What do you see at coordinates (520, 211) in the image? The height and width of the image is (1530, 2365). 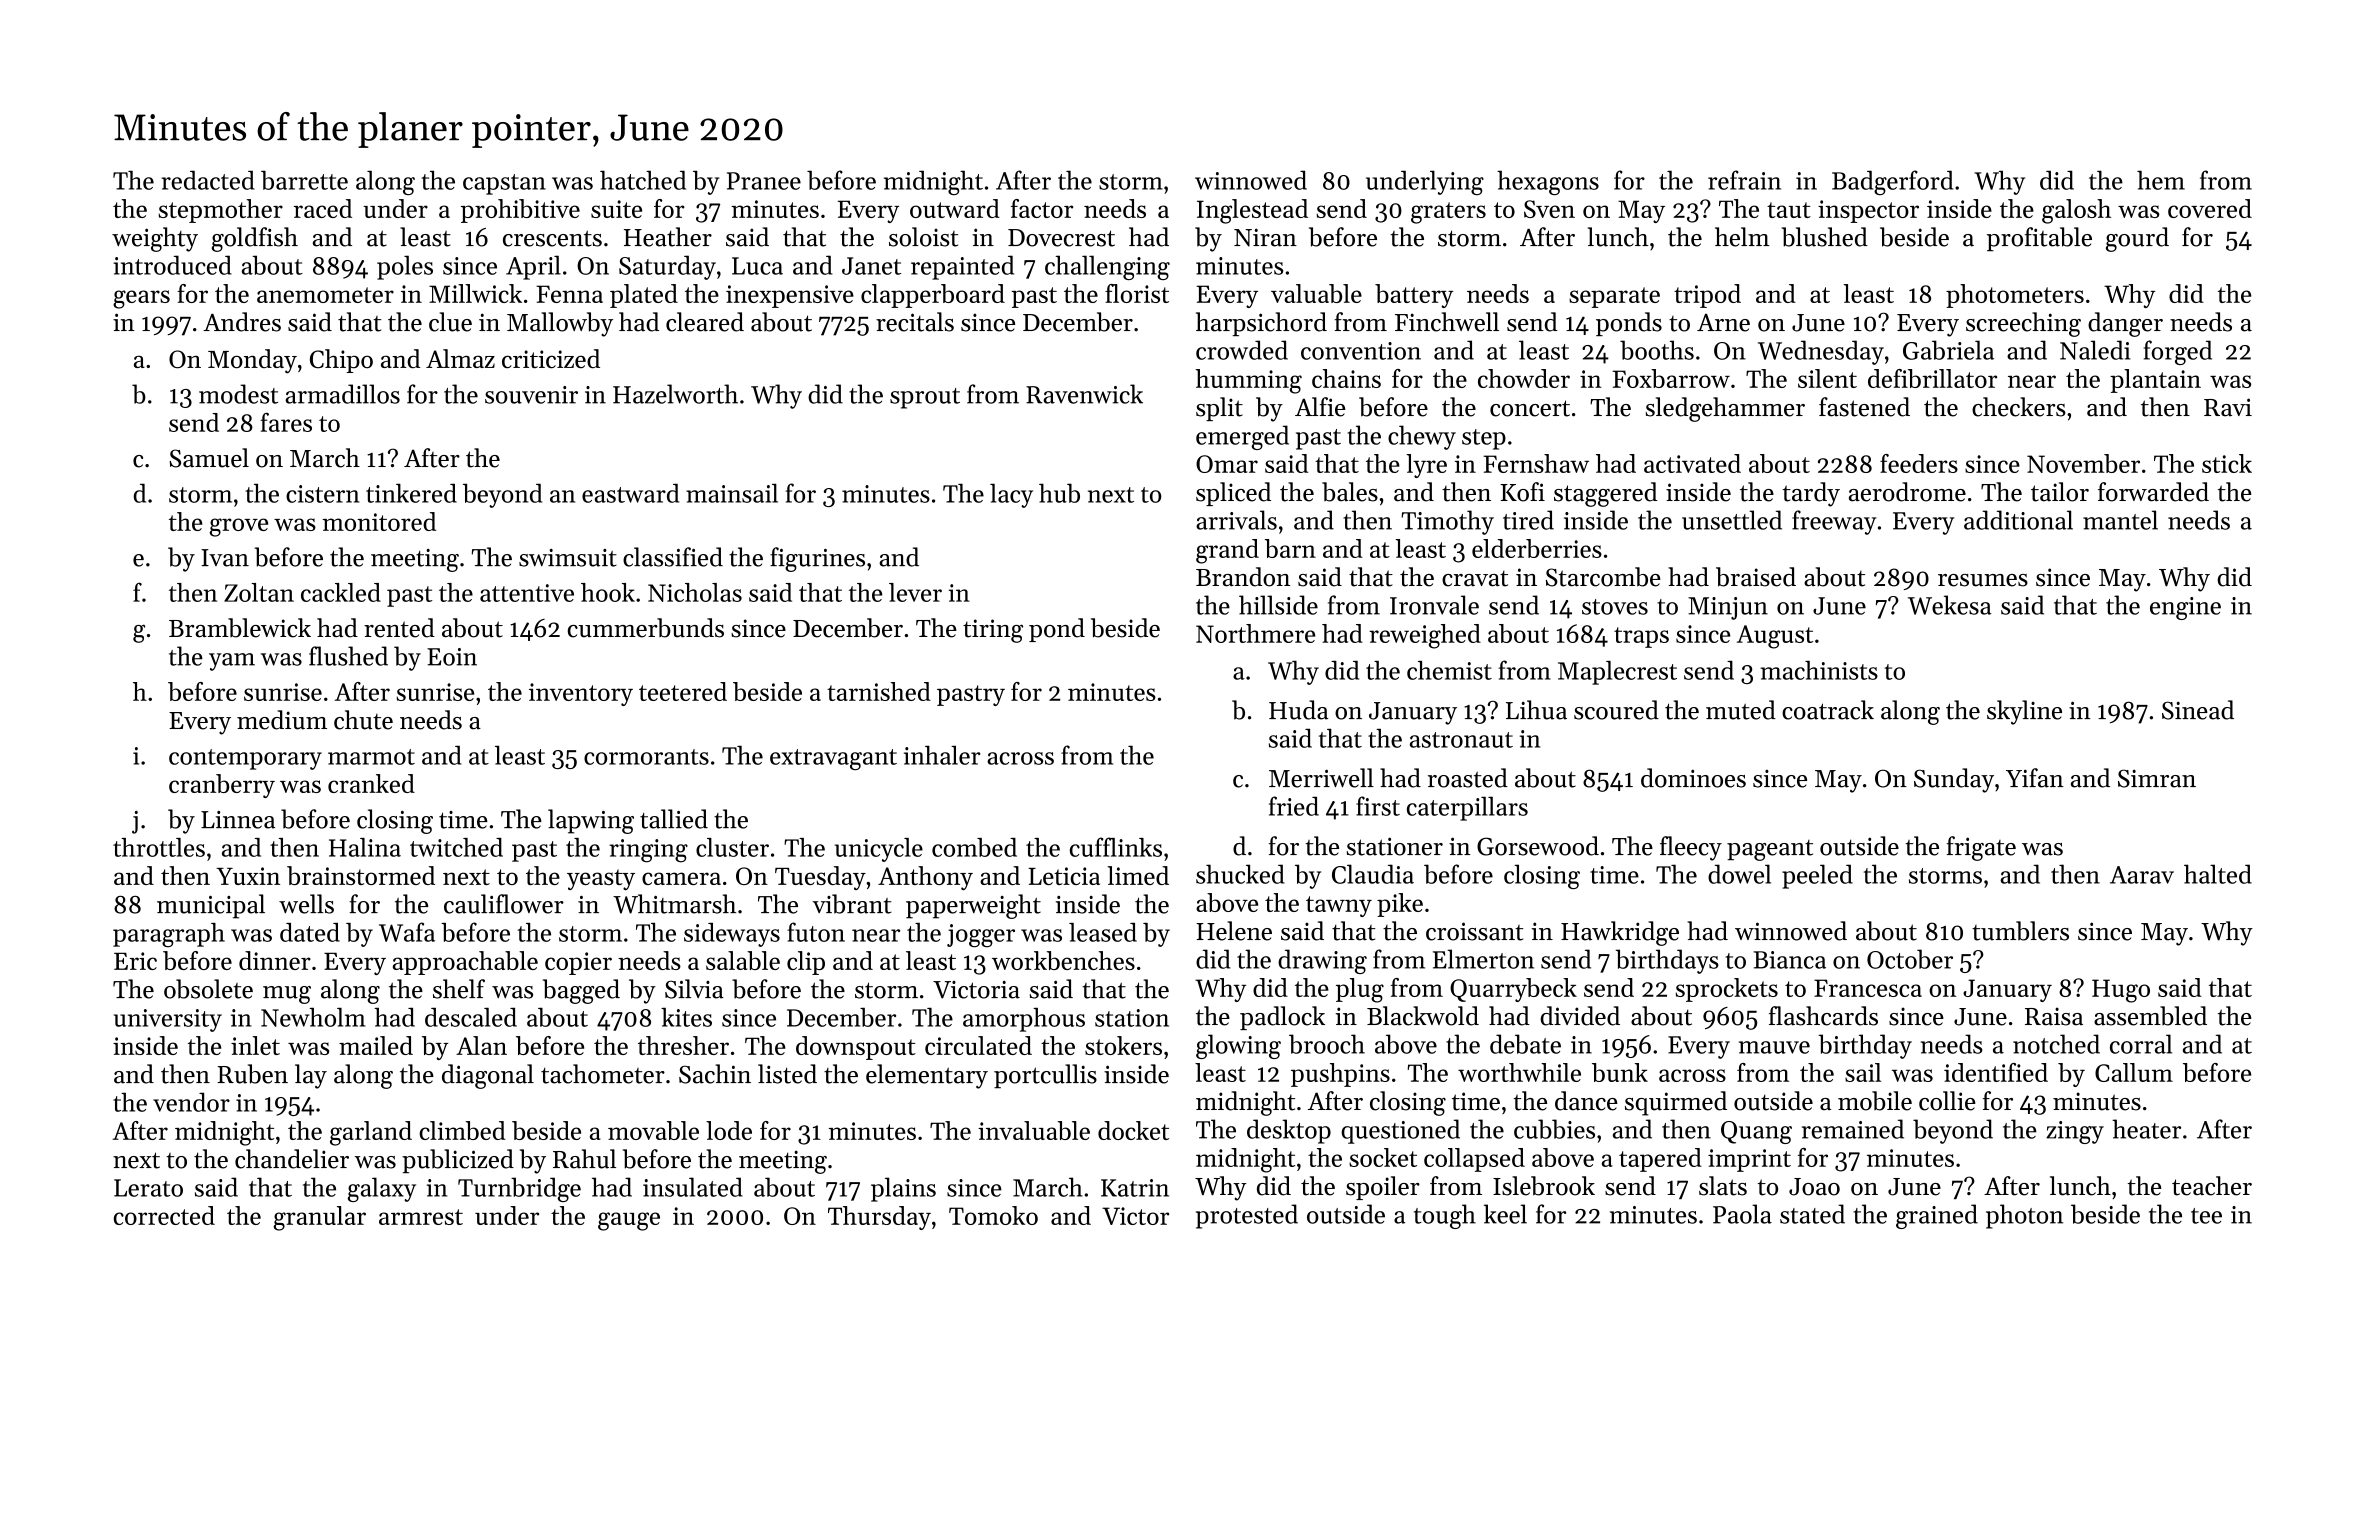 I see `prohibitive` at bounding box center [520, 211].
